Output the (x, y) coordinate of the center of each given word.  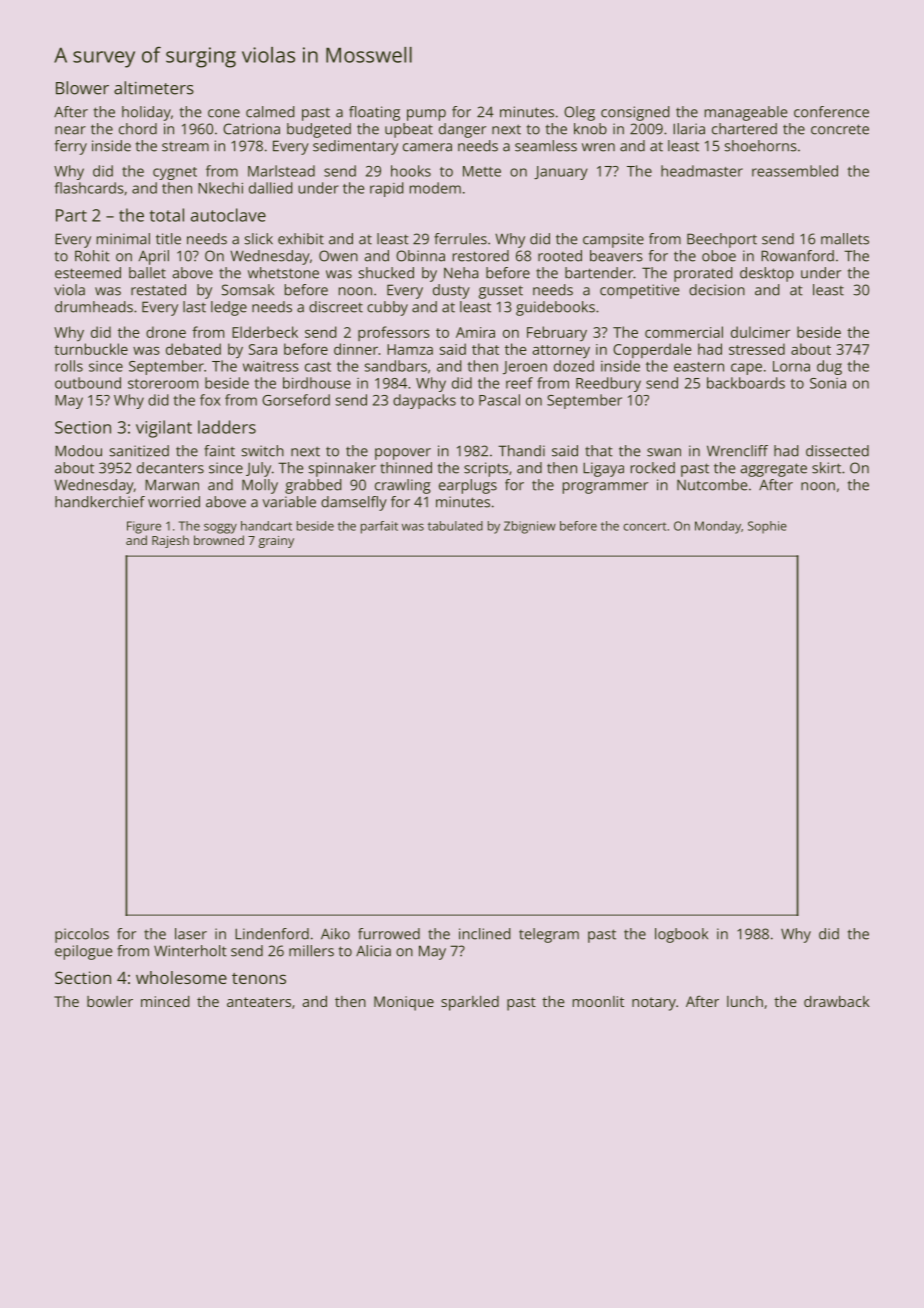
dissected (837, 451)
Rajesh (170, 541)
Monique (404, 1003)
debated (193, 349)
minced (165, 1001)
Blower (82, 88)
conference (831, 112)
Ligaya (603, 469)
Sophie (767, 527)
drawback (837, 1001)
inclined (485, 934)
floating (374, 113)
